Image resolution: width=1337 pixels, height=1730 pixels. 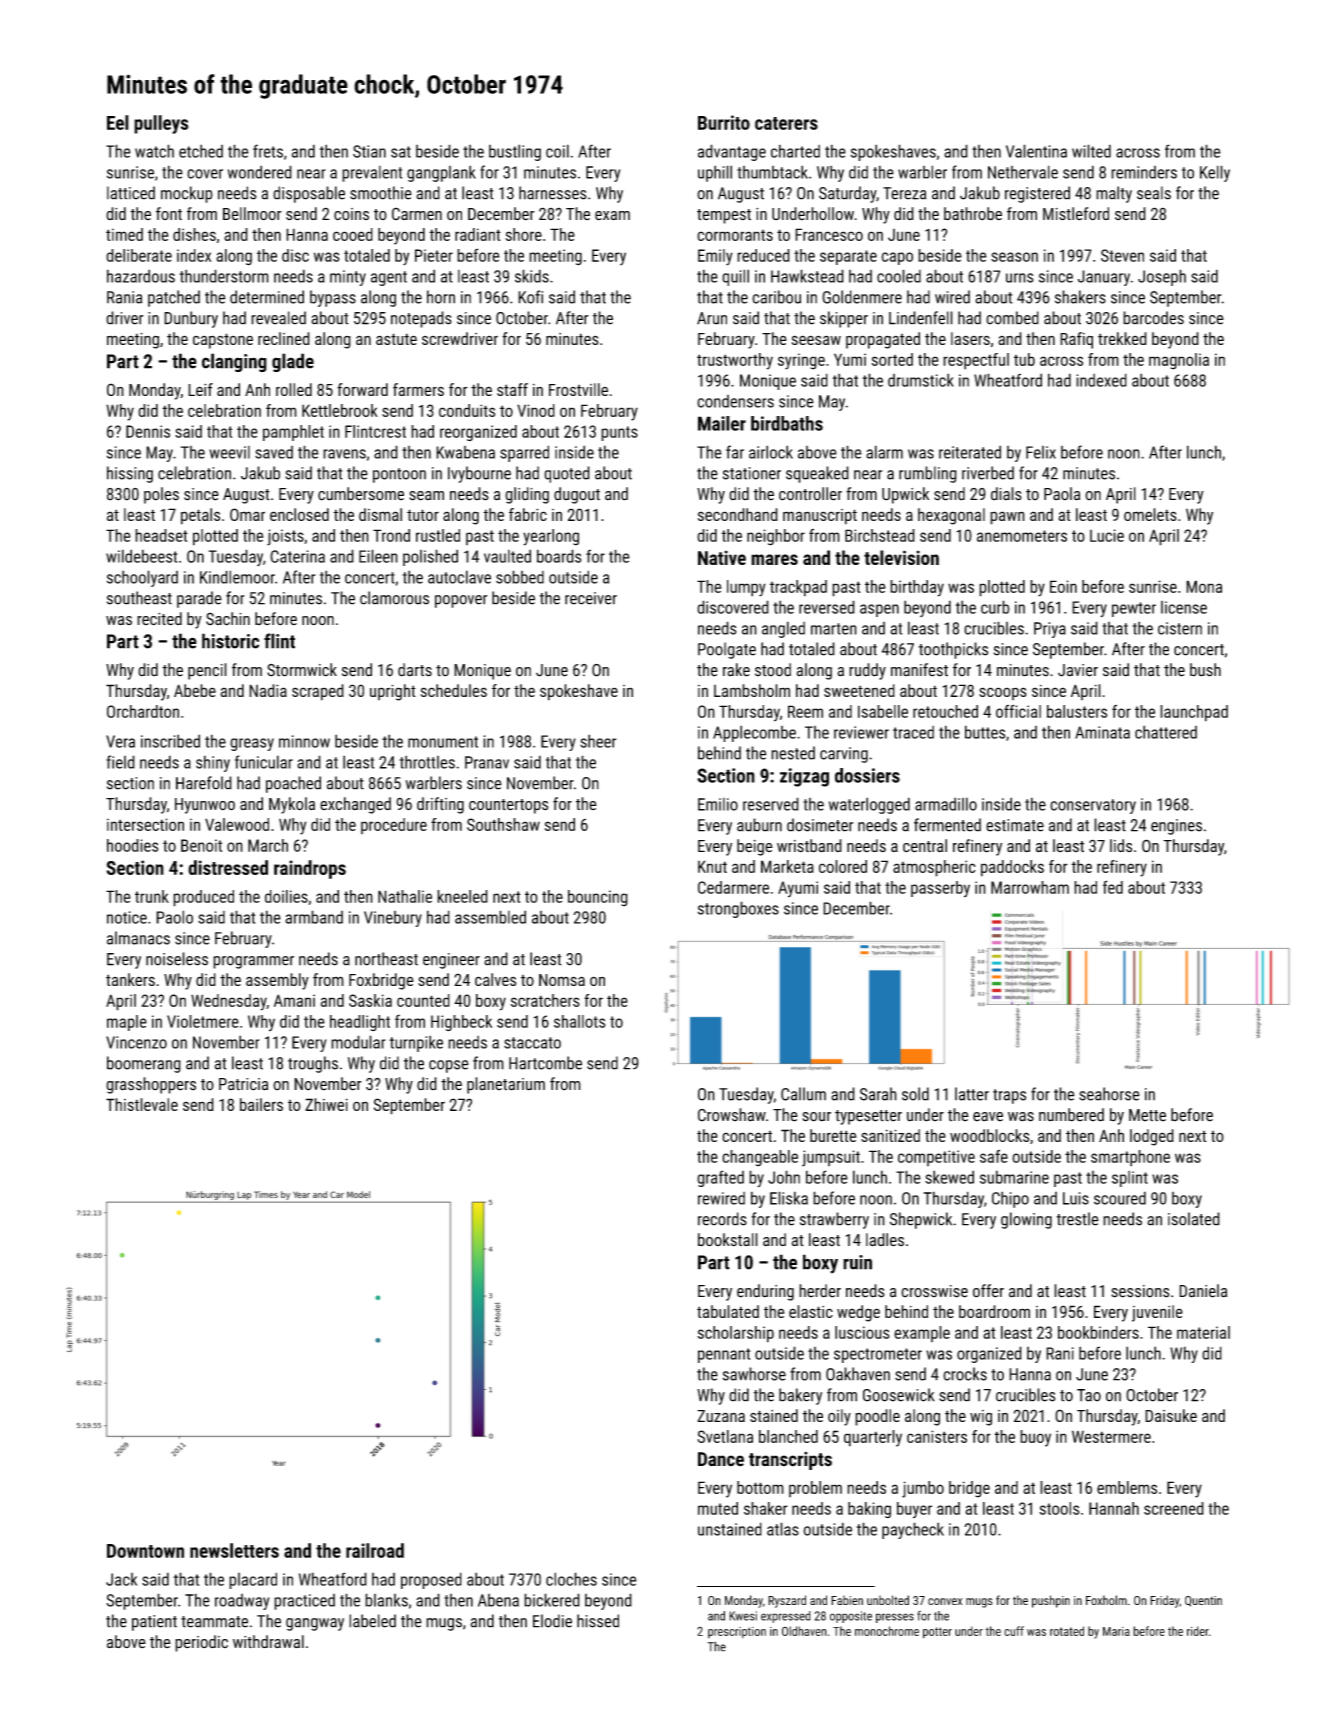 What do you see at coordinates (724, 122) in the image?
I see `Burrito` at bounding box center [724, 122].
